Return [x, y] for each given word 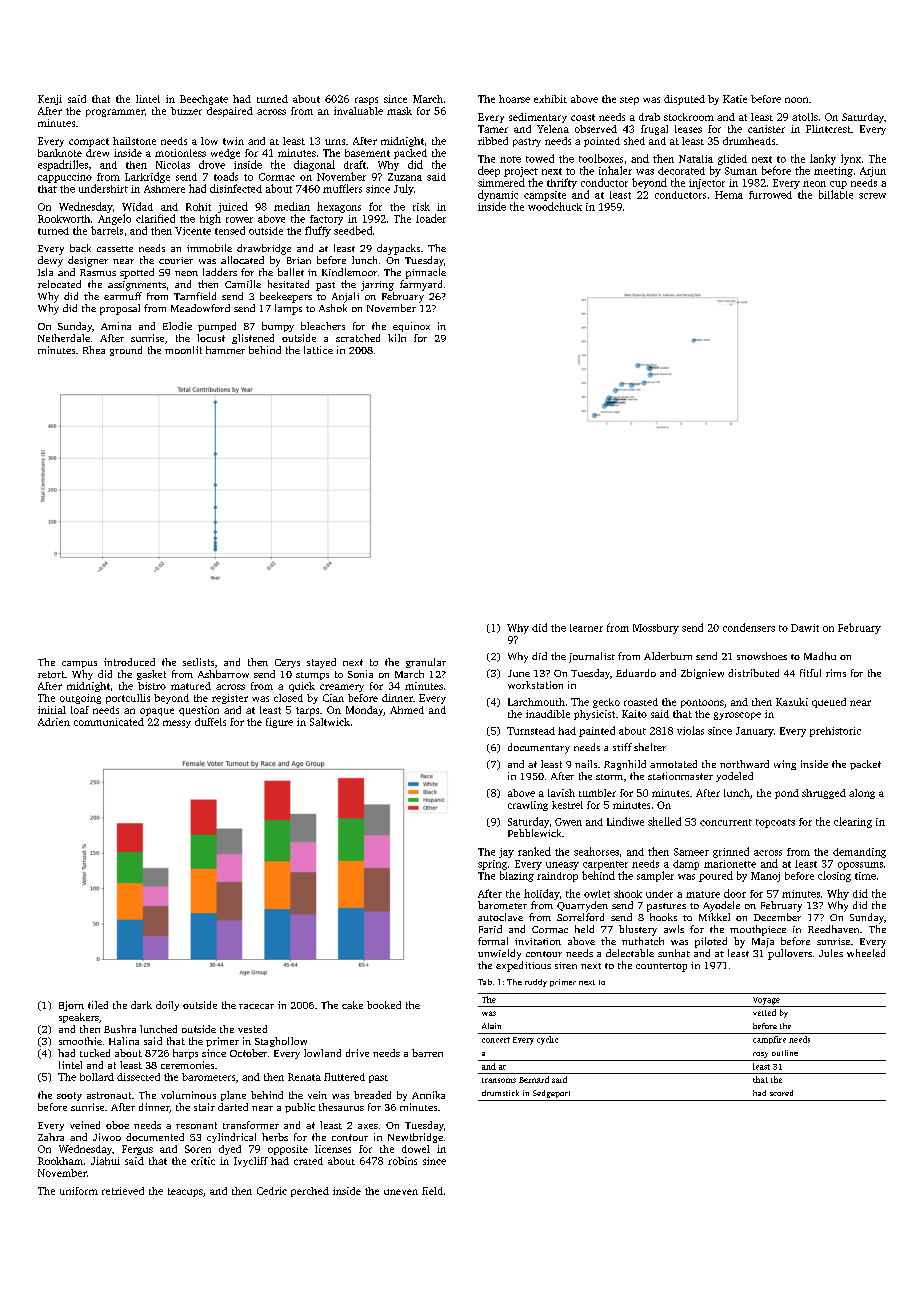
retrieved [123, 1191]
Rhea [94, 350]
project [521, 172]
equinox [411, 327]
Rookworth [64, 219]
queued [829, 703]
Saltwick [330, 722]
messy [177, 724]
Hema [729, 195]
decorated [681, 171]
